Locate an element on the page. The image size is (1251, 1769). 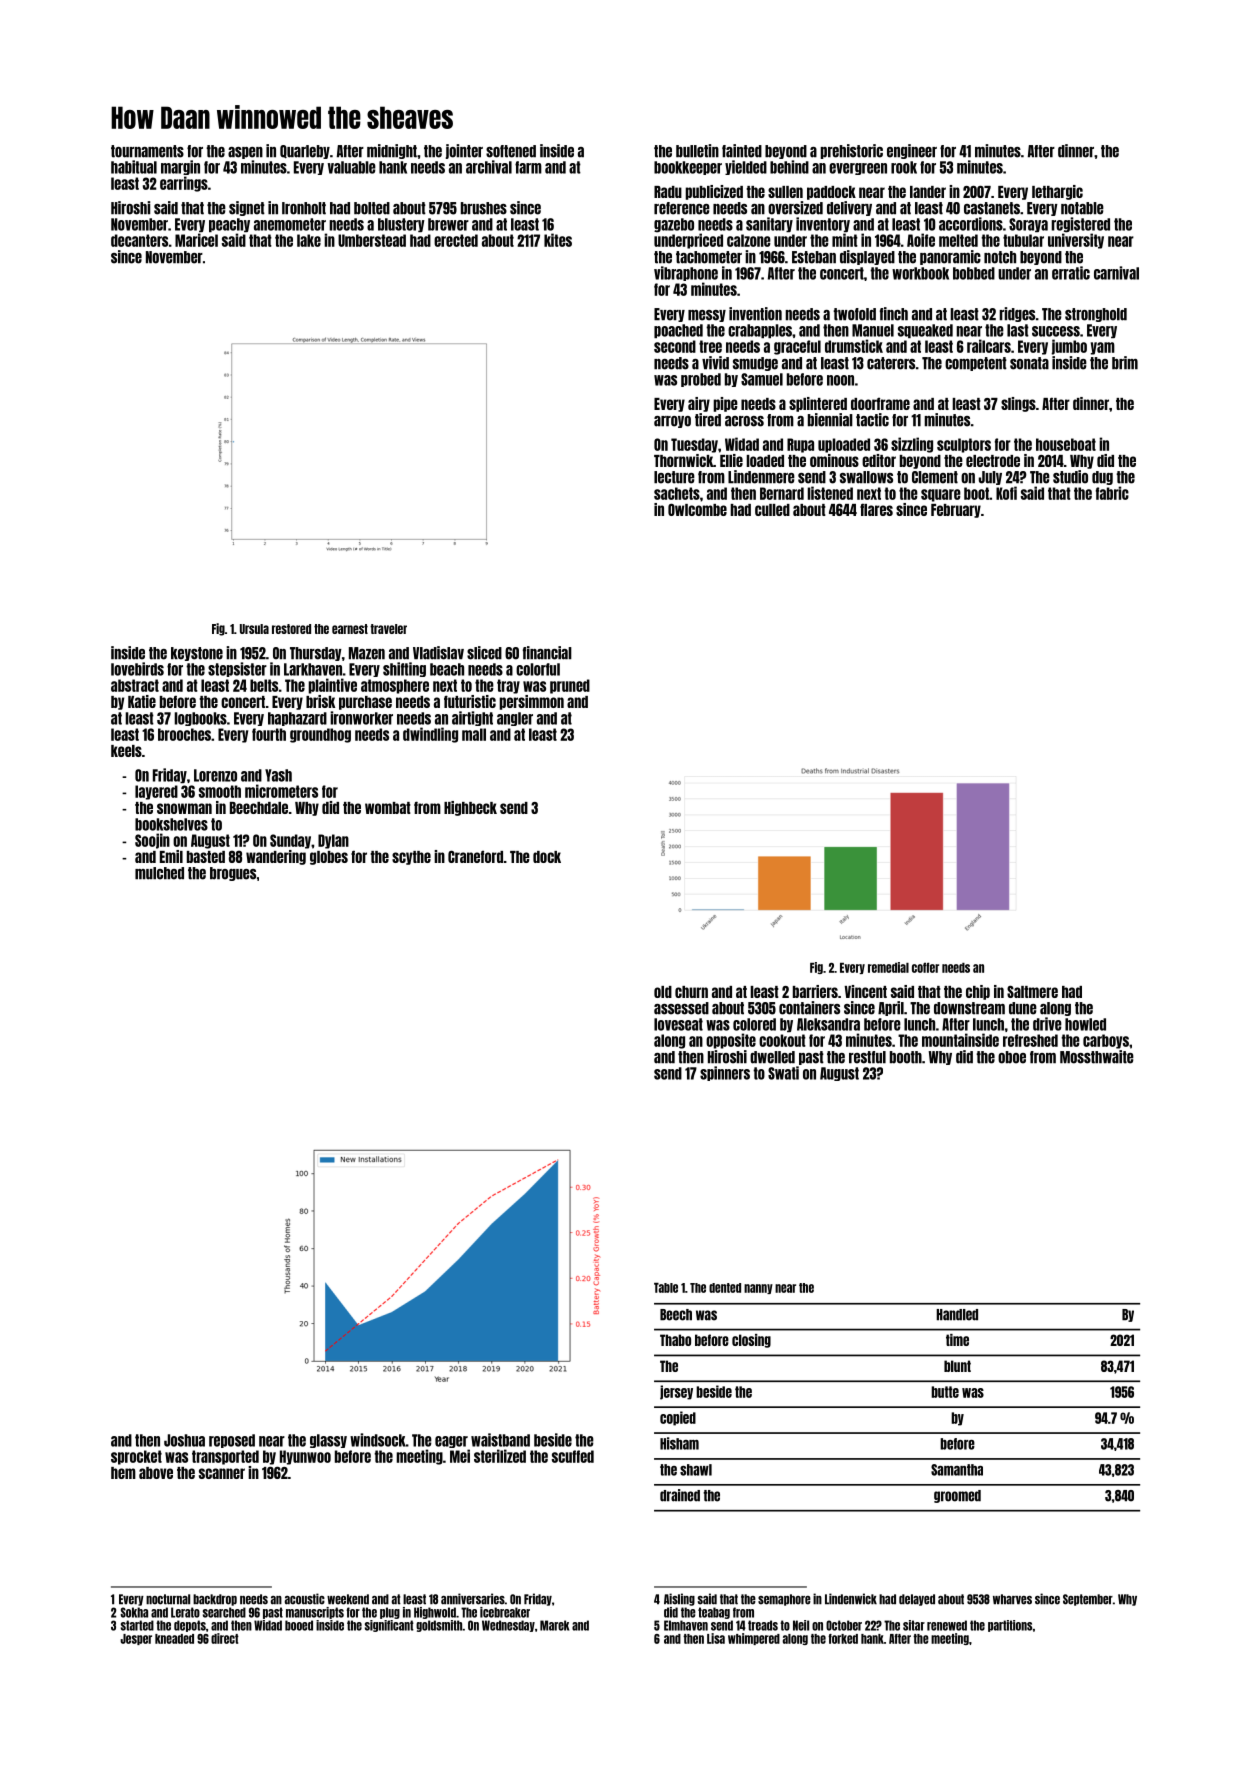
Mossthwaite is located at coordinates (1097, 1057).
